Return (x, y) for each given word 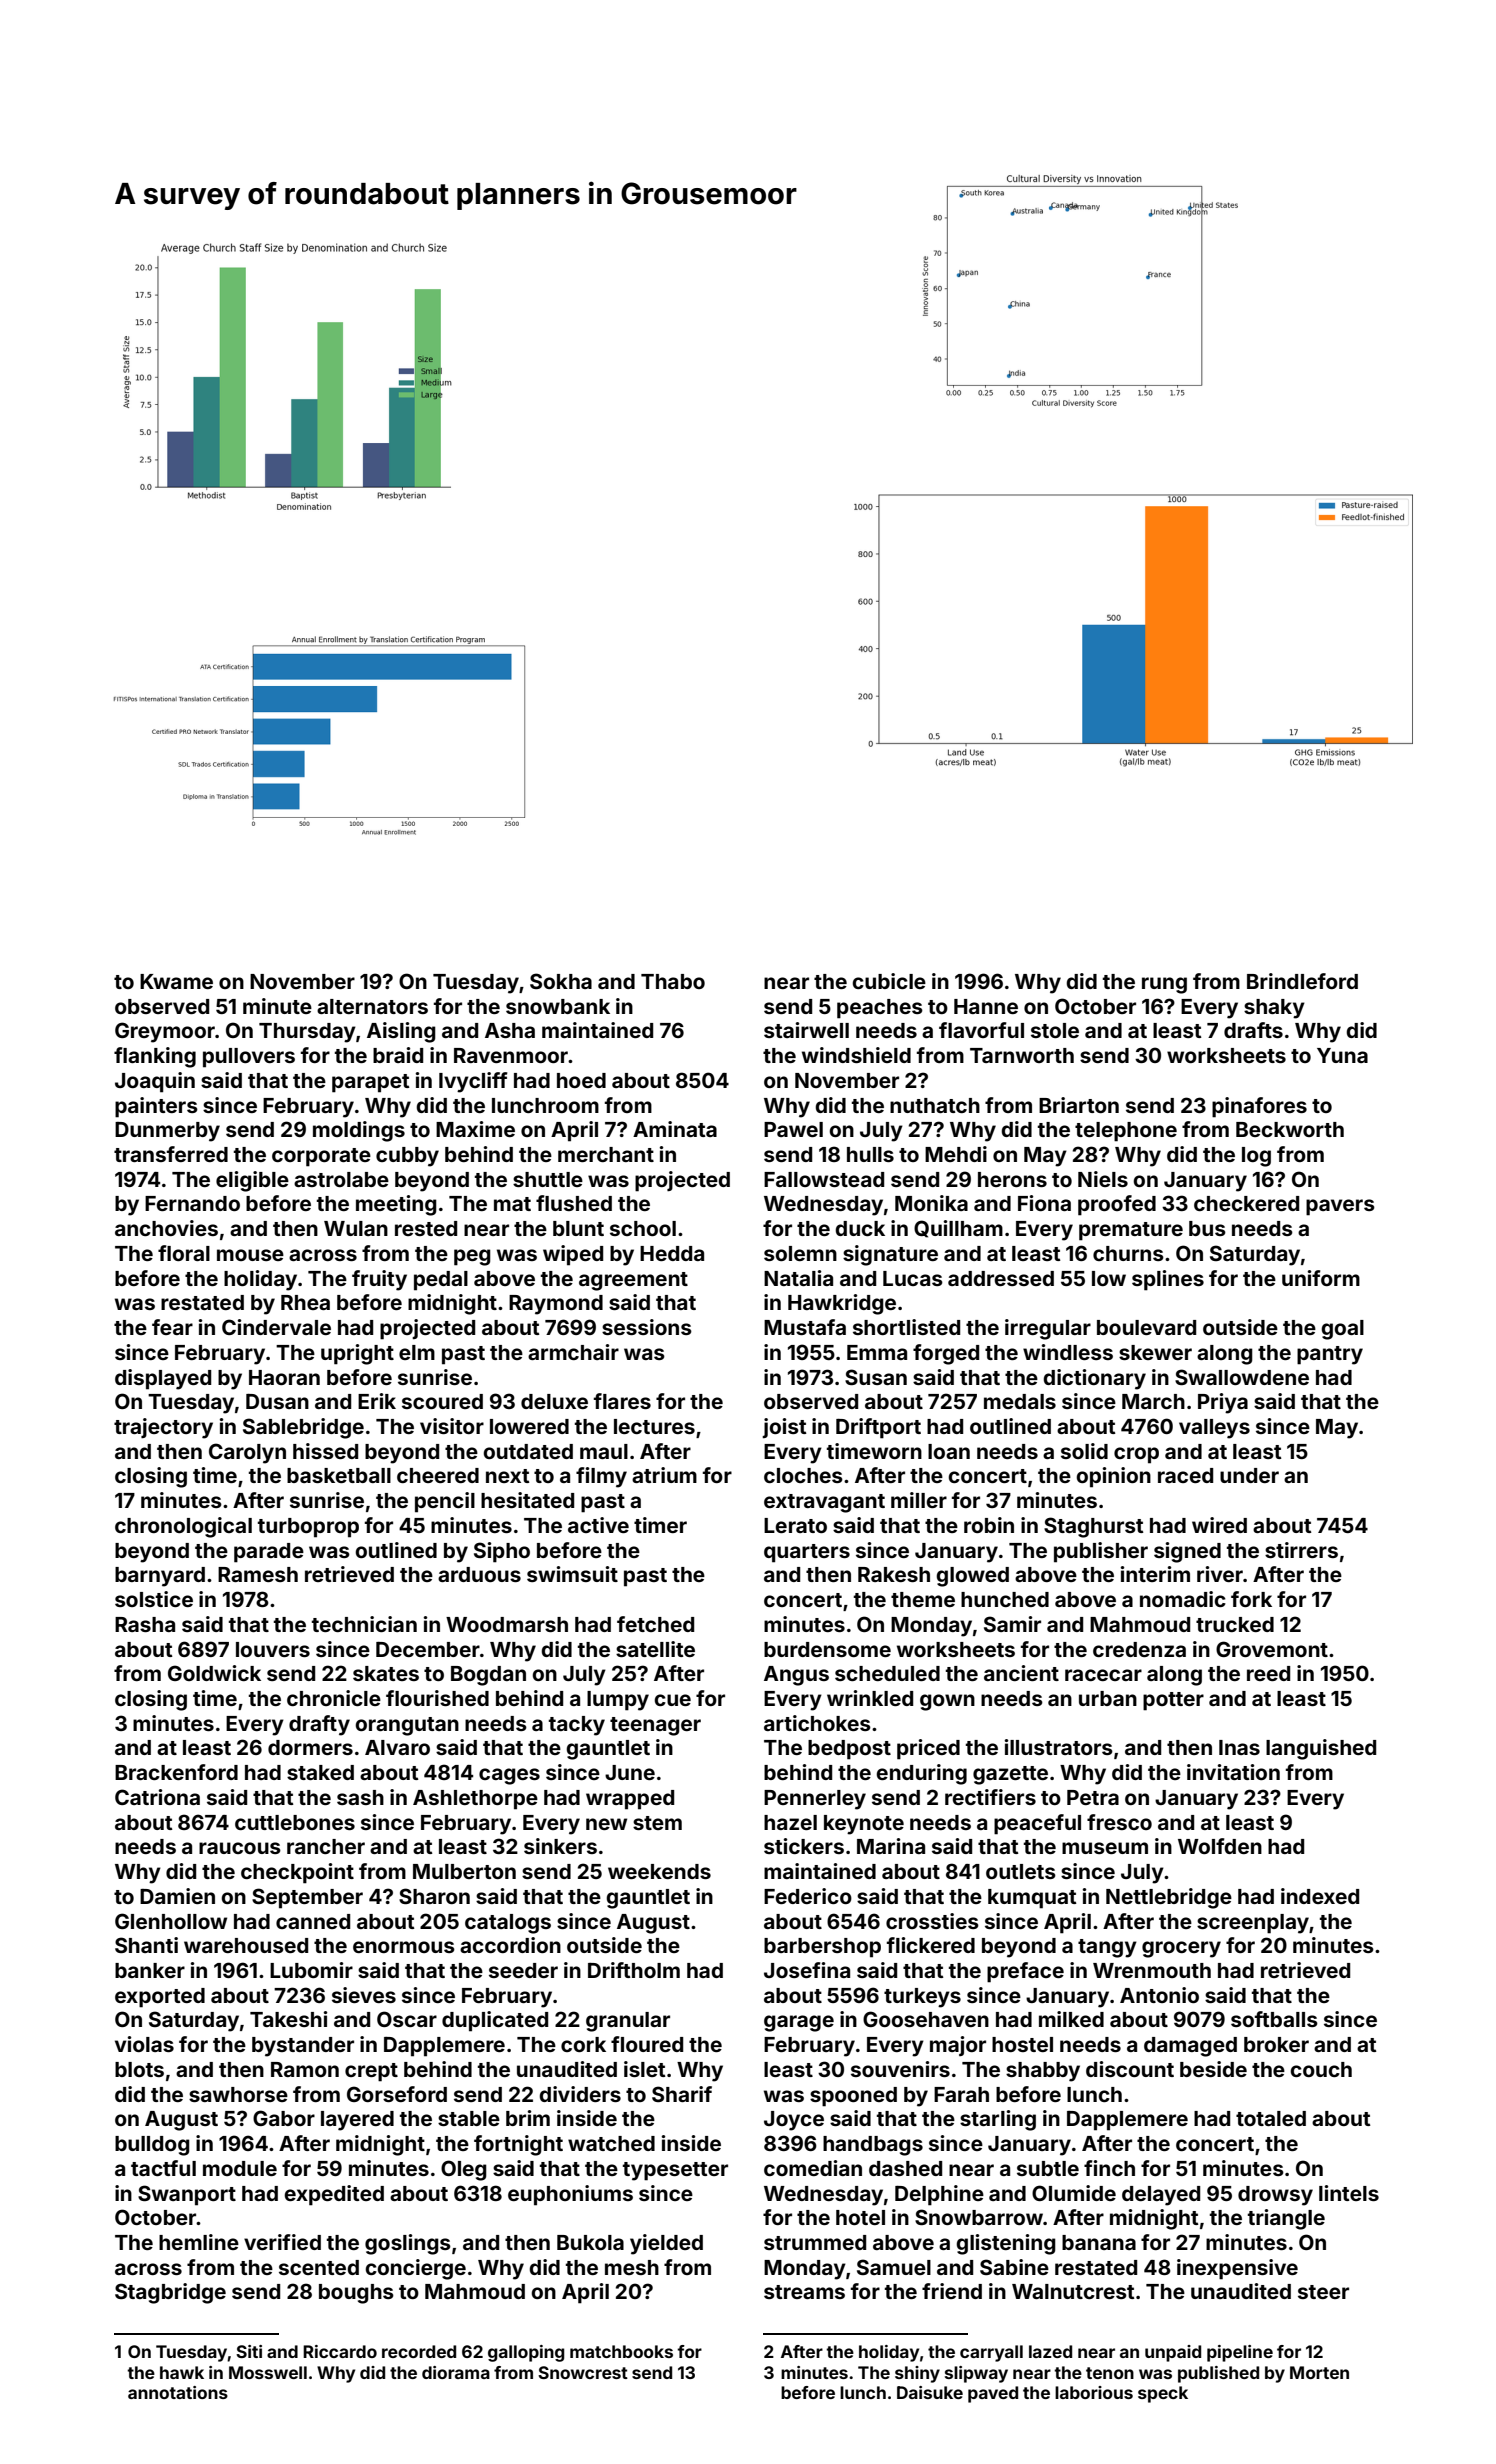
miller (919, 1500)
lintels (1349, 2193)
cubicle (889, 981)
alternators (372, 1006)
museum (1105, 1848)
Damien (177, 1896)
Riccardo (340, 2351)
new (606, 1824)
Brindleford (1302, 981)
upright (357, 1354)
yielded (666, 2244)
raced (1185, 1475)
